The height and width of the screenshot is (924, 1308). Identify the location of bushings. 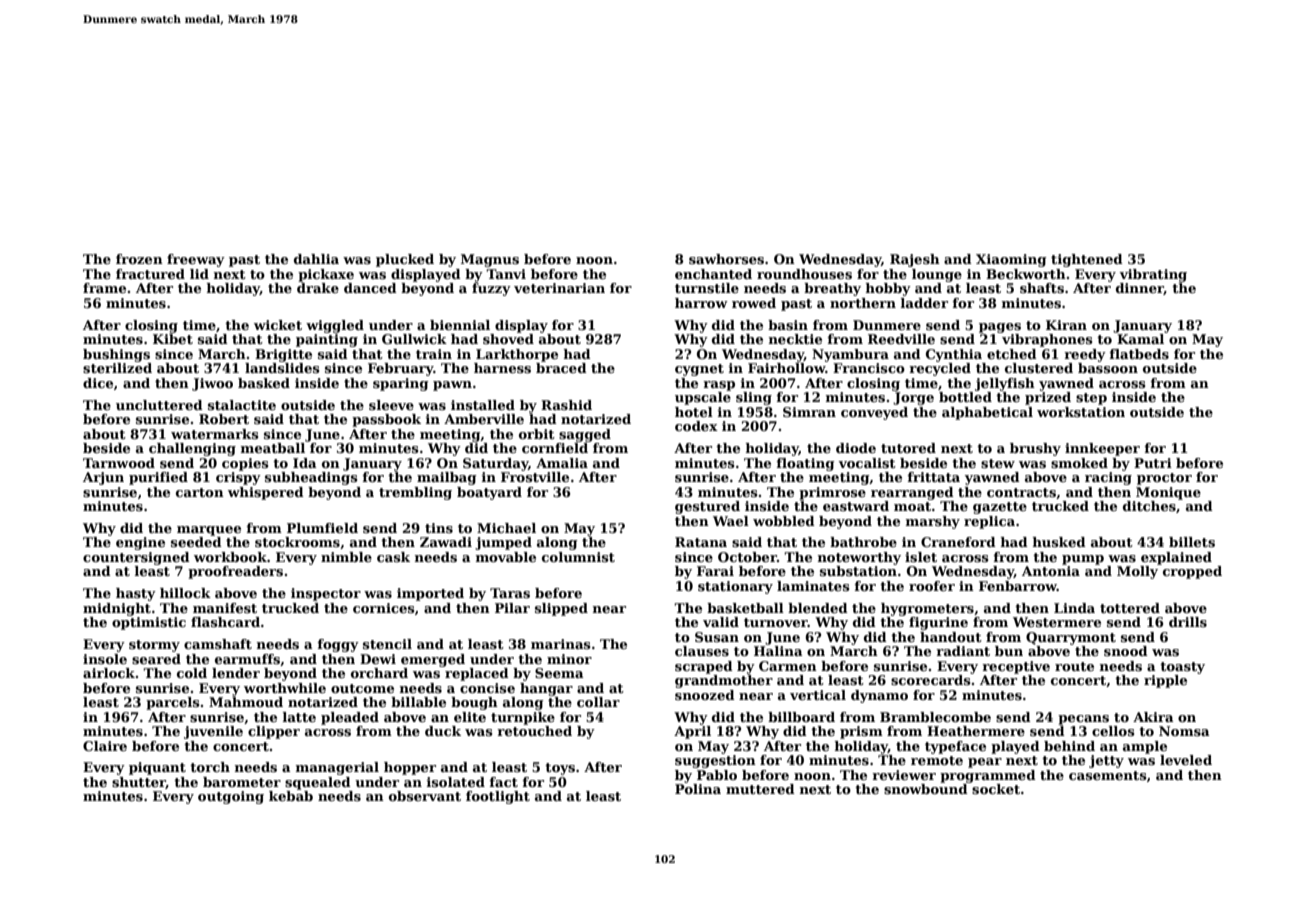
(116, 355).
